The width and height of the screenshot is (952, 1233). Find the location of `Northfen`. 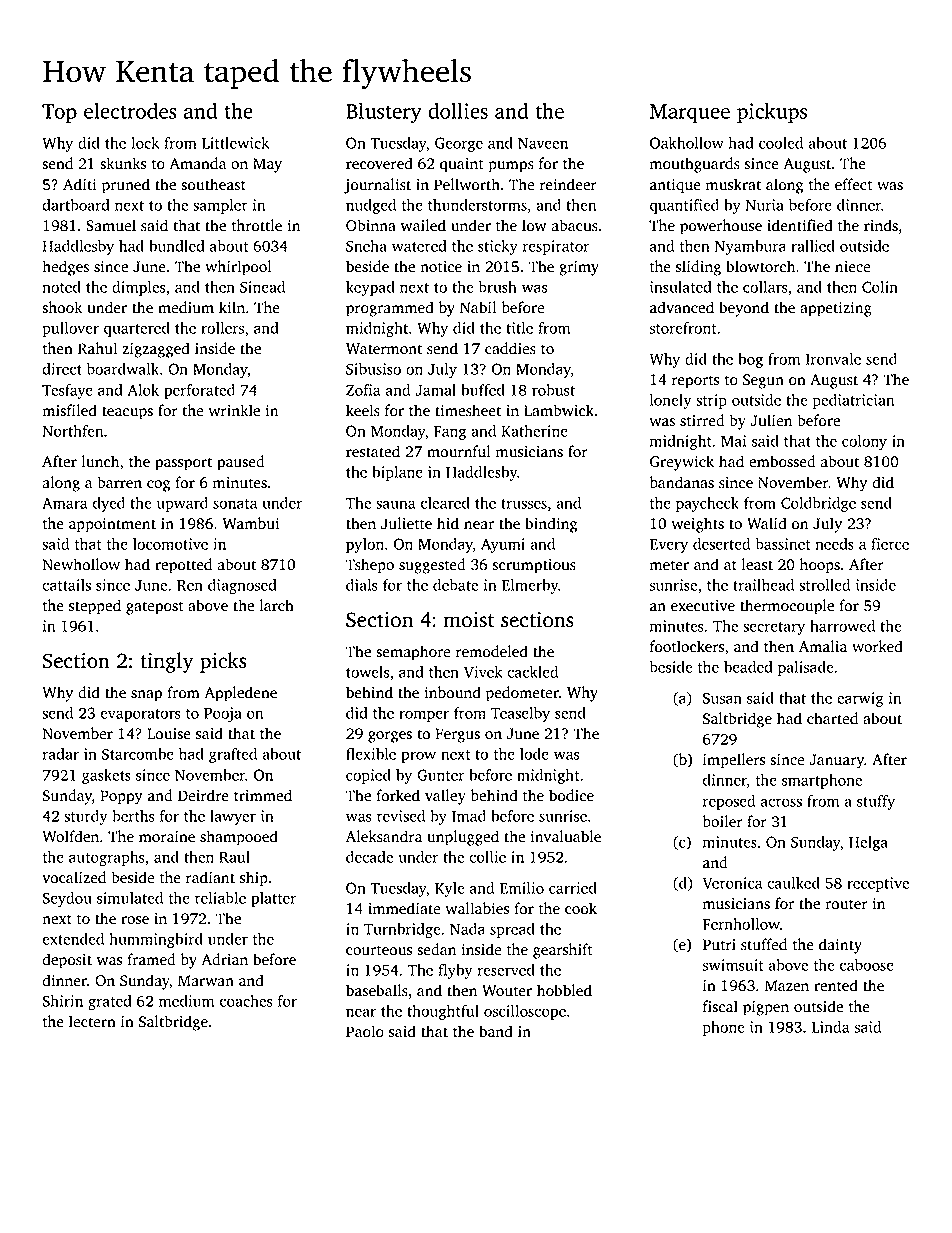

Northfen is located at coordinates (72, 431).
